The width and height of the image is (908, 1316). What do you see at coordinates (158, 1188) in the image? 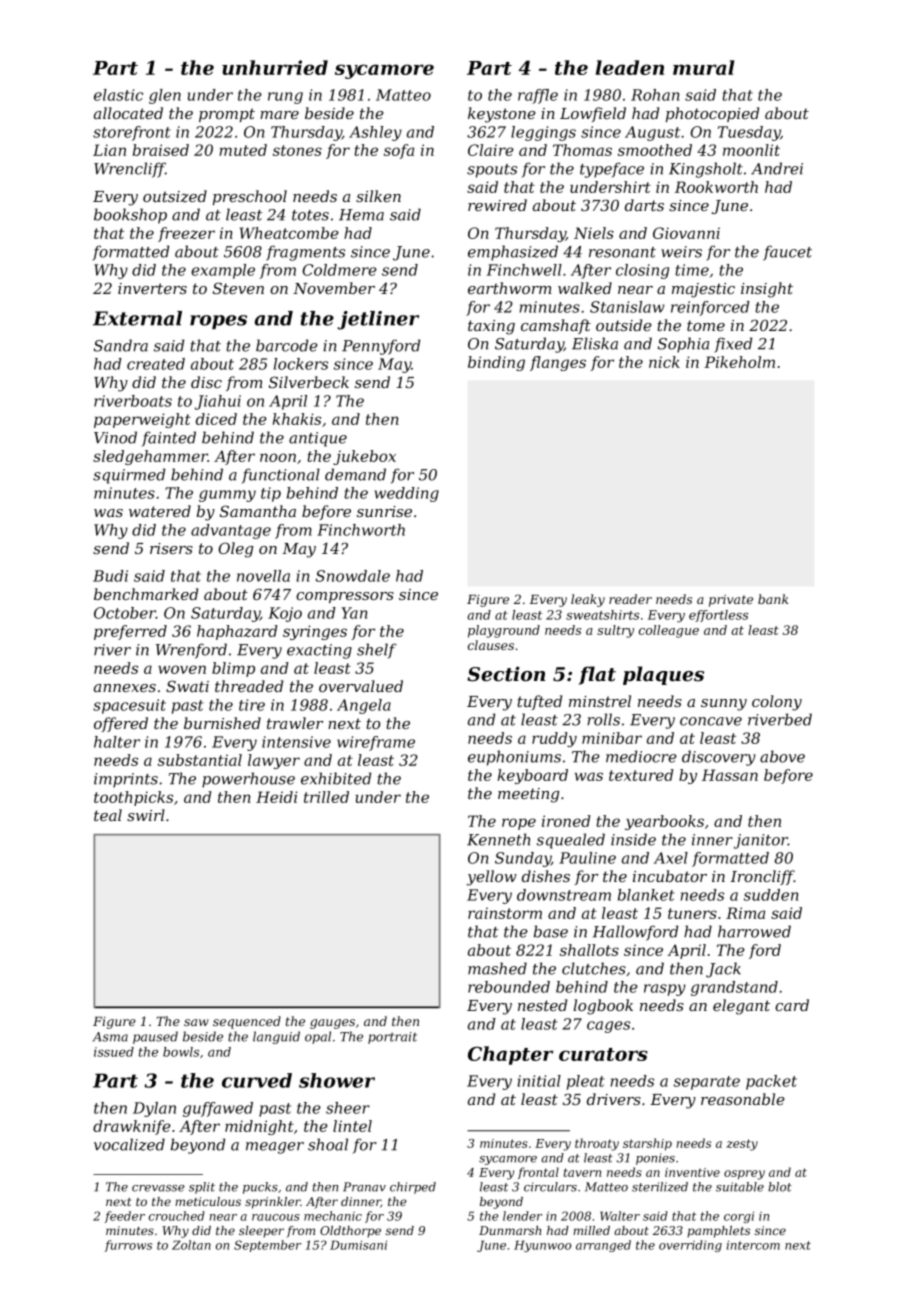
I see `crevasse` at bounding box center [158, 1188].
